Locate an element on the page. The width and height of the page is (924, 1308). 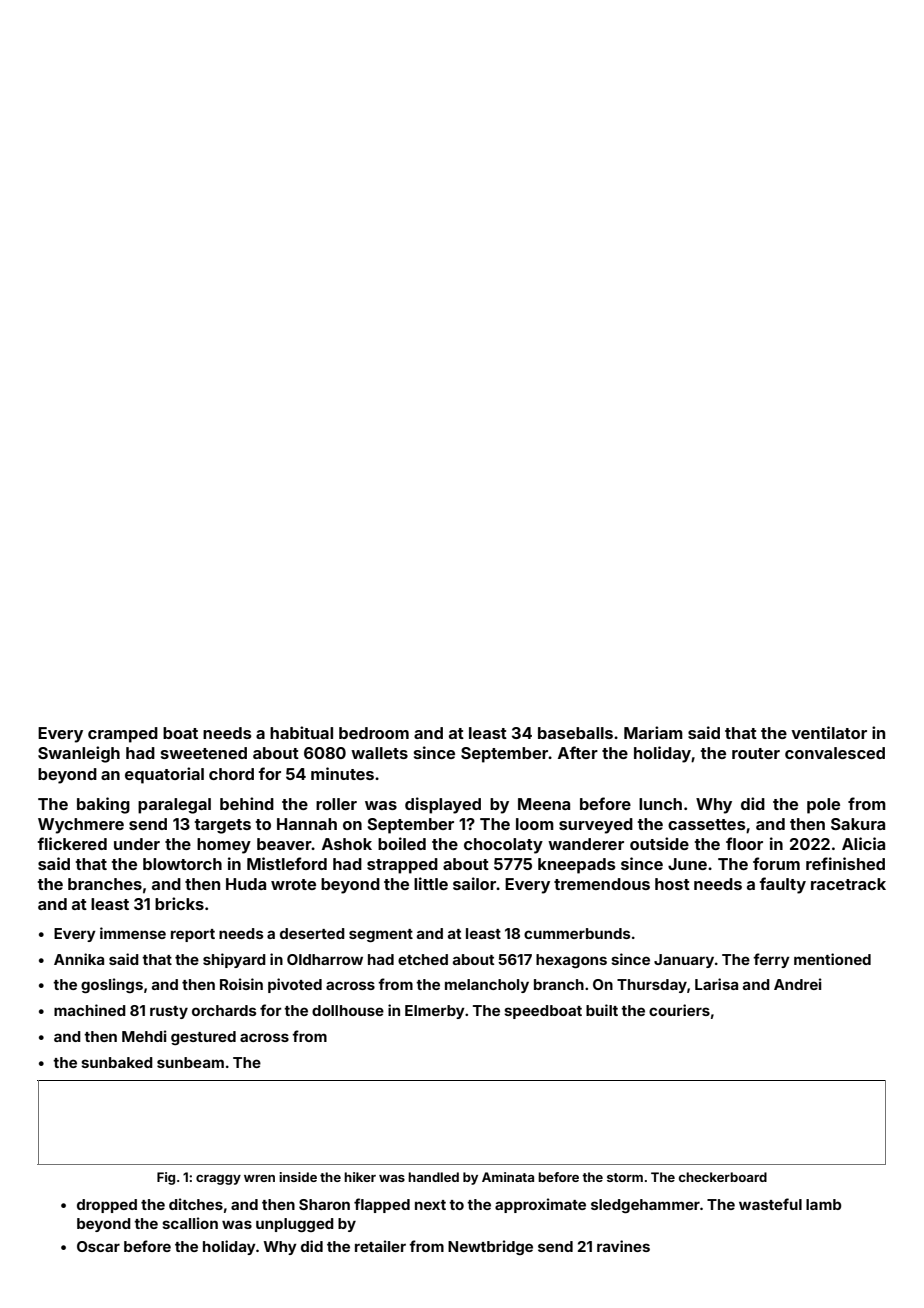
Elmerby is located at coordinates (435, 1012).
